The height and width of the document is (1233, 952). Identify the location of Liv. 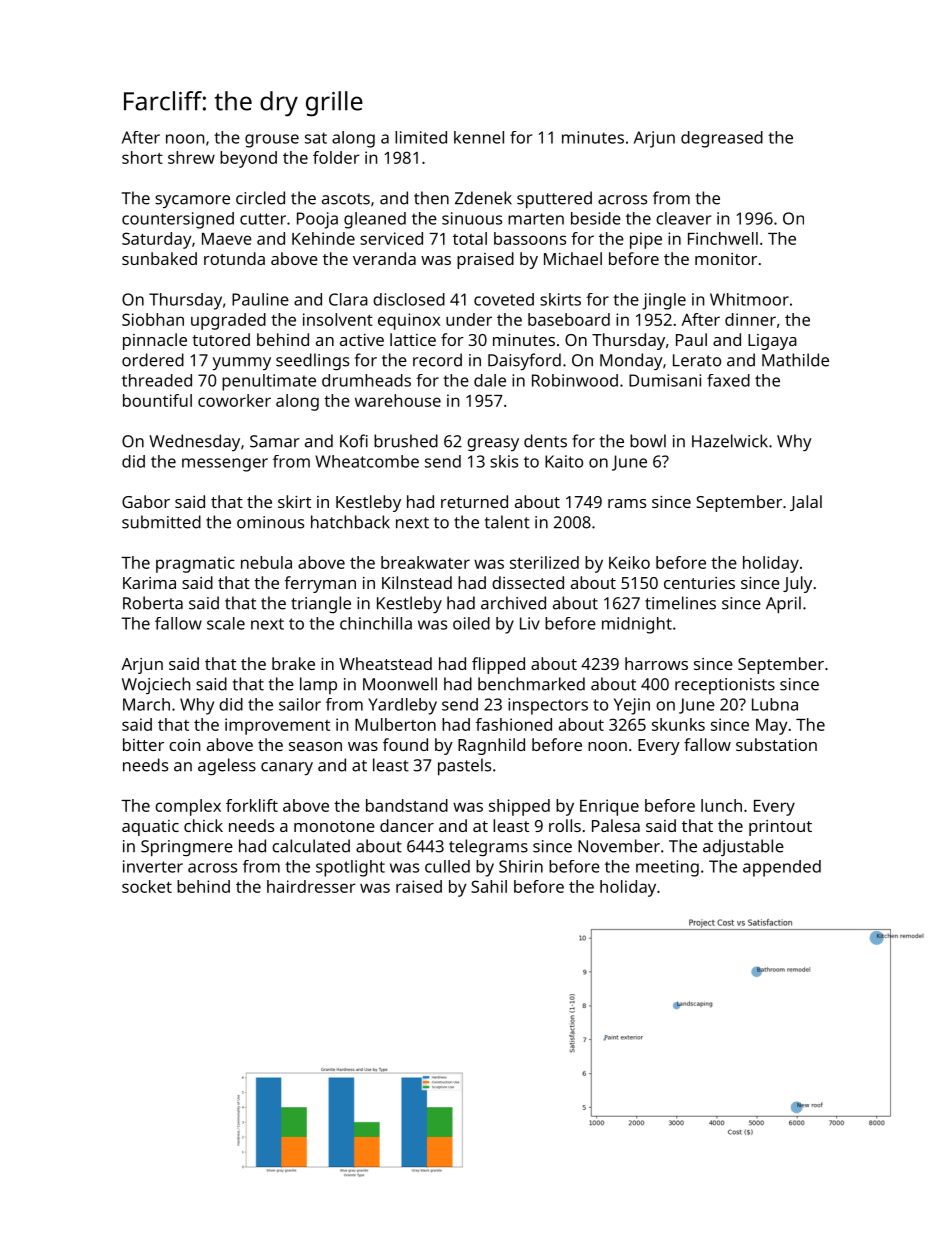
(530, 623).
